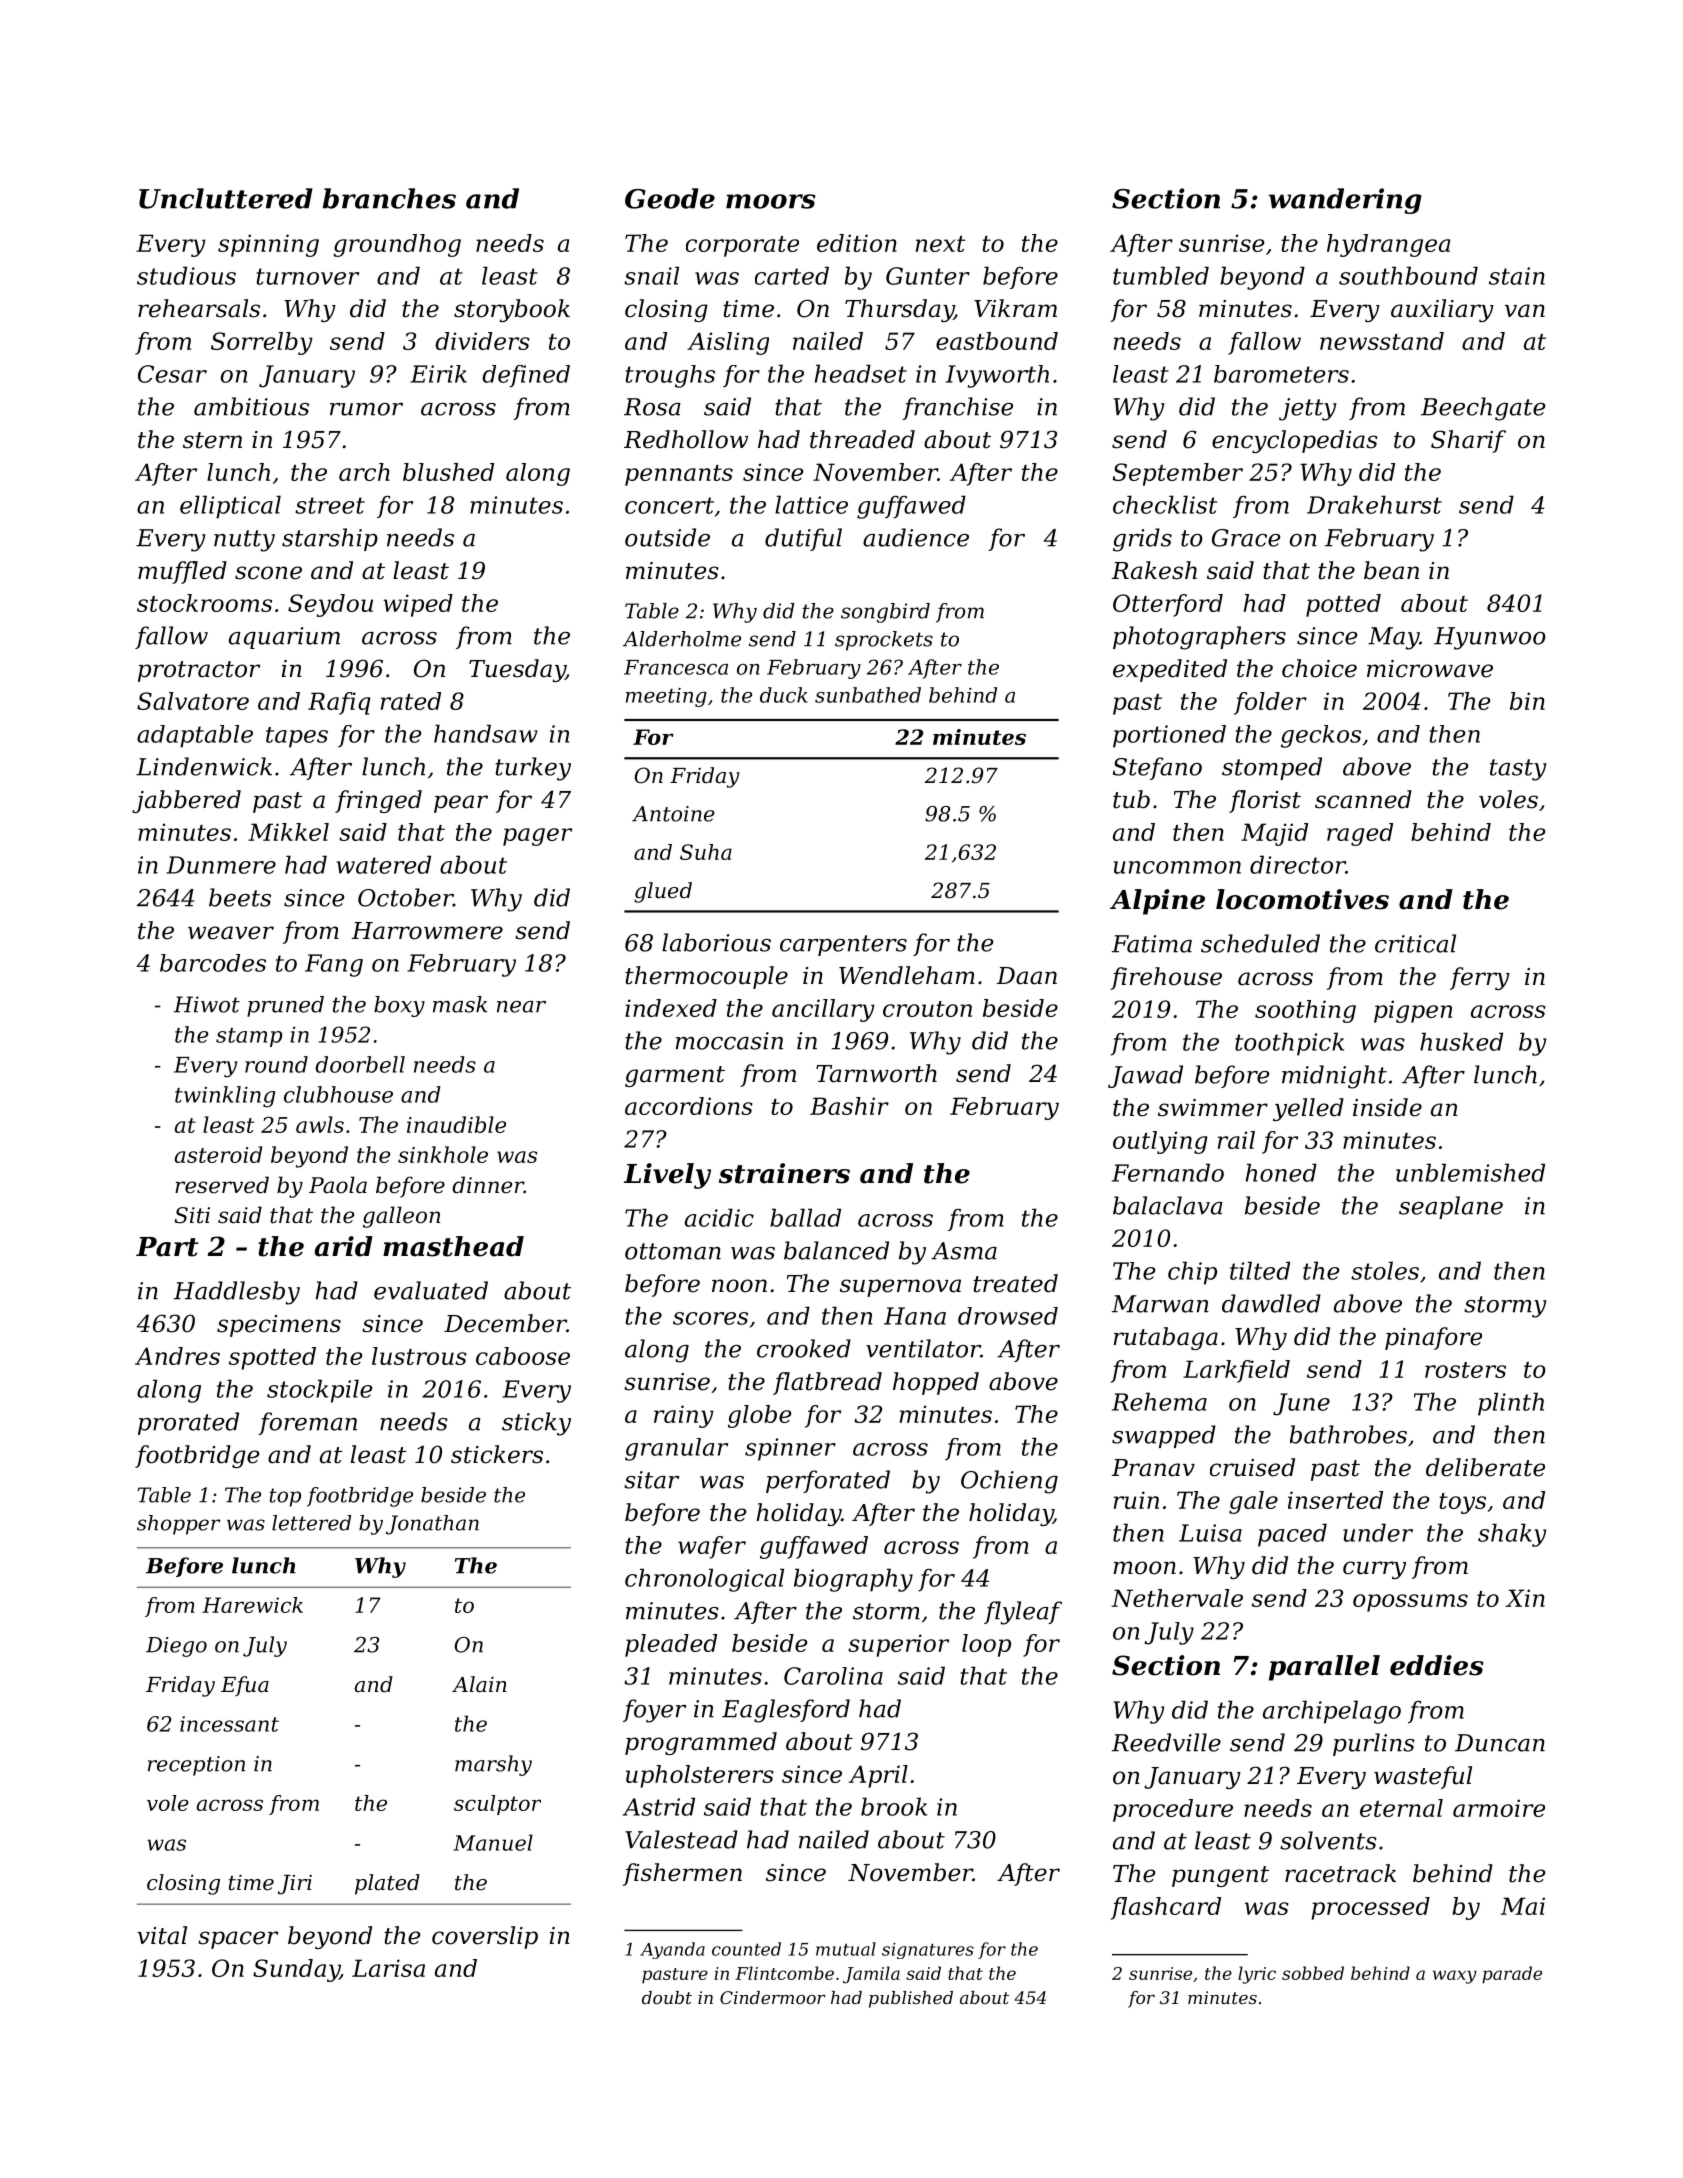 The width and height of the screenshot is (1683, 2178). Describe the element at coordinates (1305, 1011) in the screenshot. I see `soothing` at that location.
